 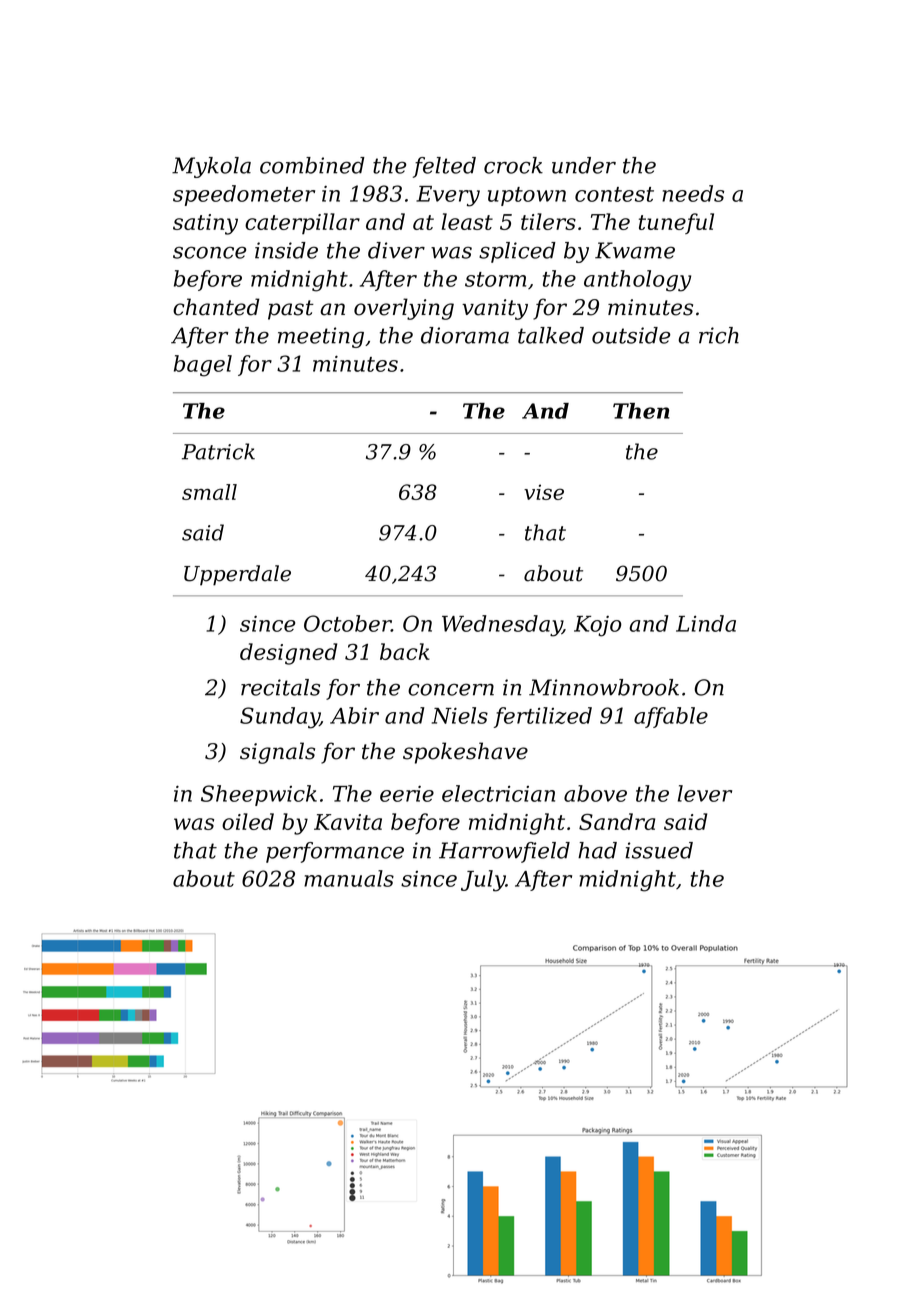 I want to click on Linda, so click(x=706, y=623).
